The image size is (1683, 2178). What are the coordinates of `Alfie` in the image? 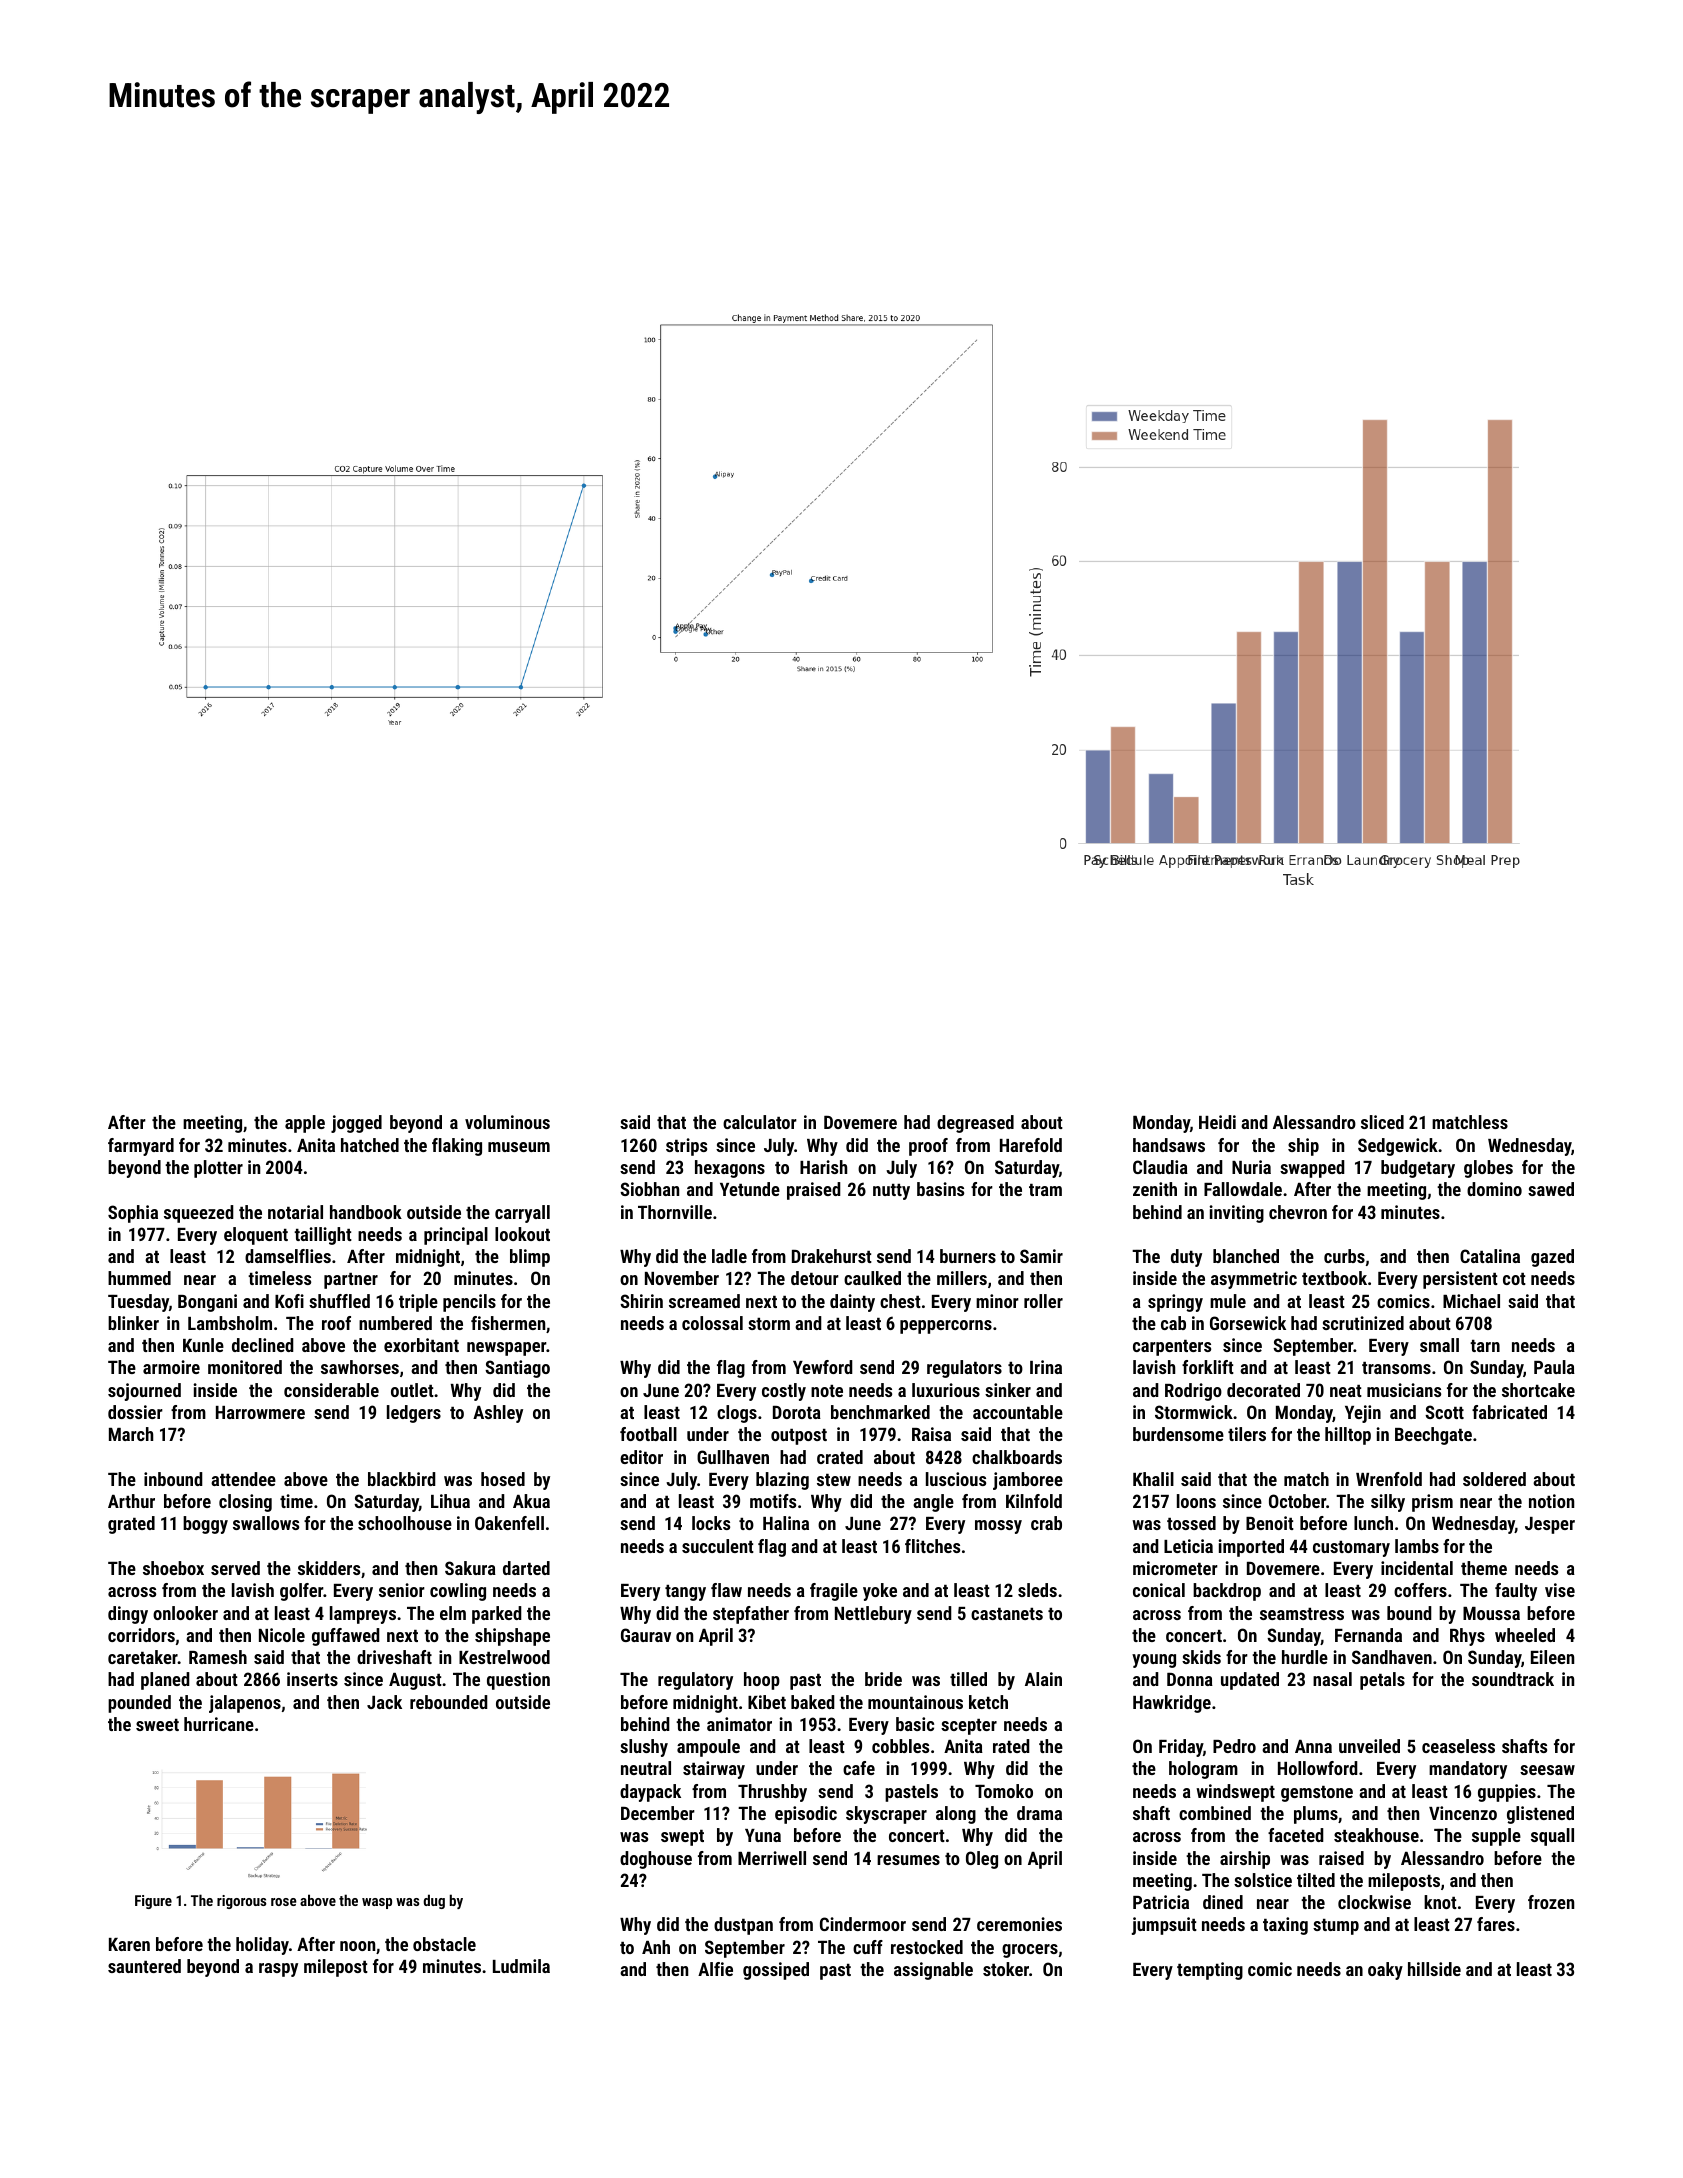 It's located at (715, 1969).
